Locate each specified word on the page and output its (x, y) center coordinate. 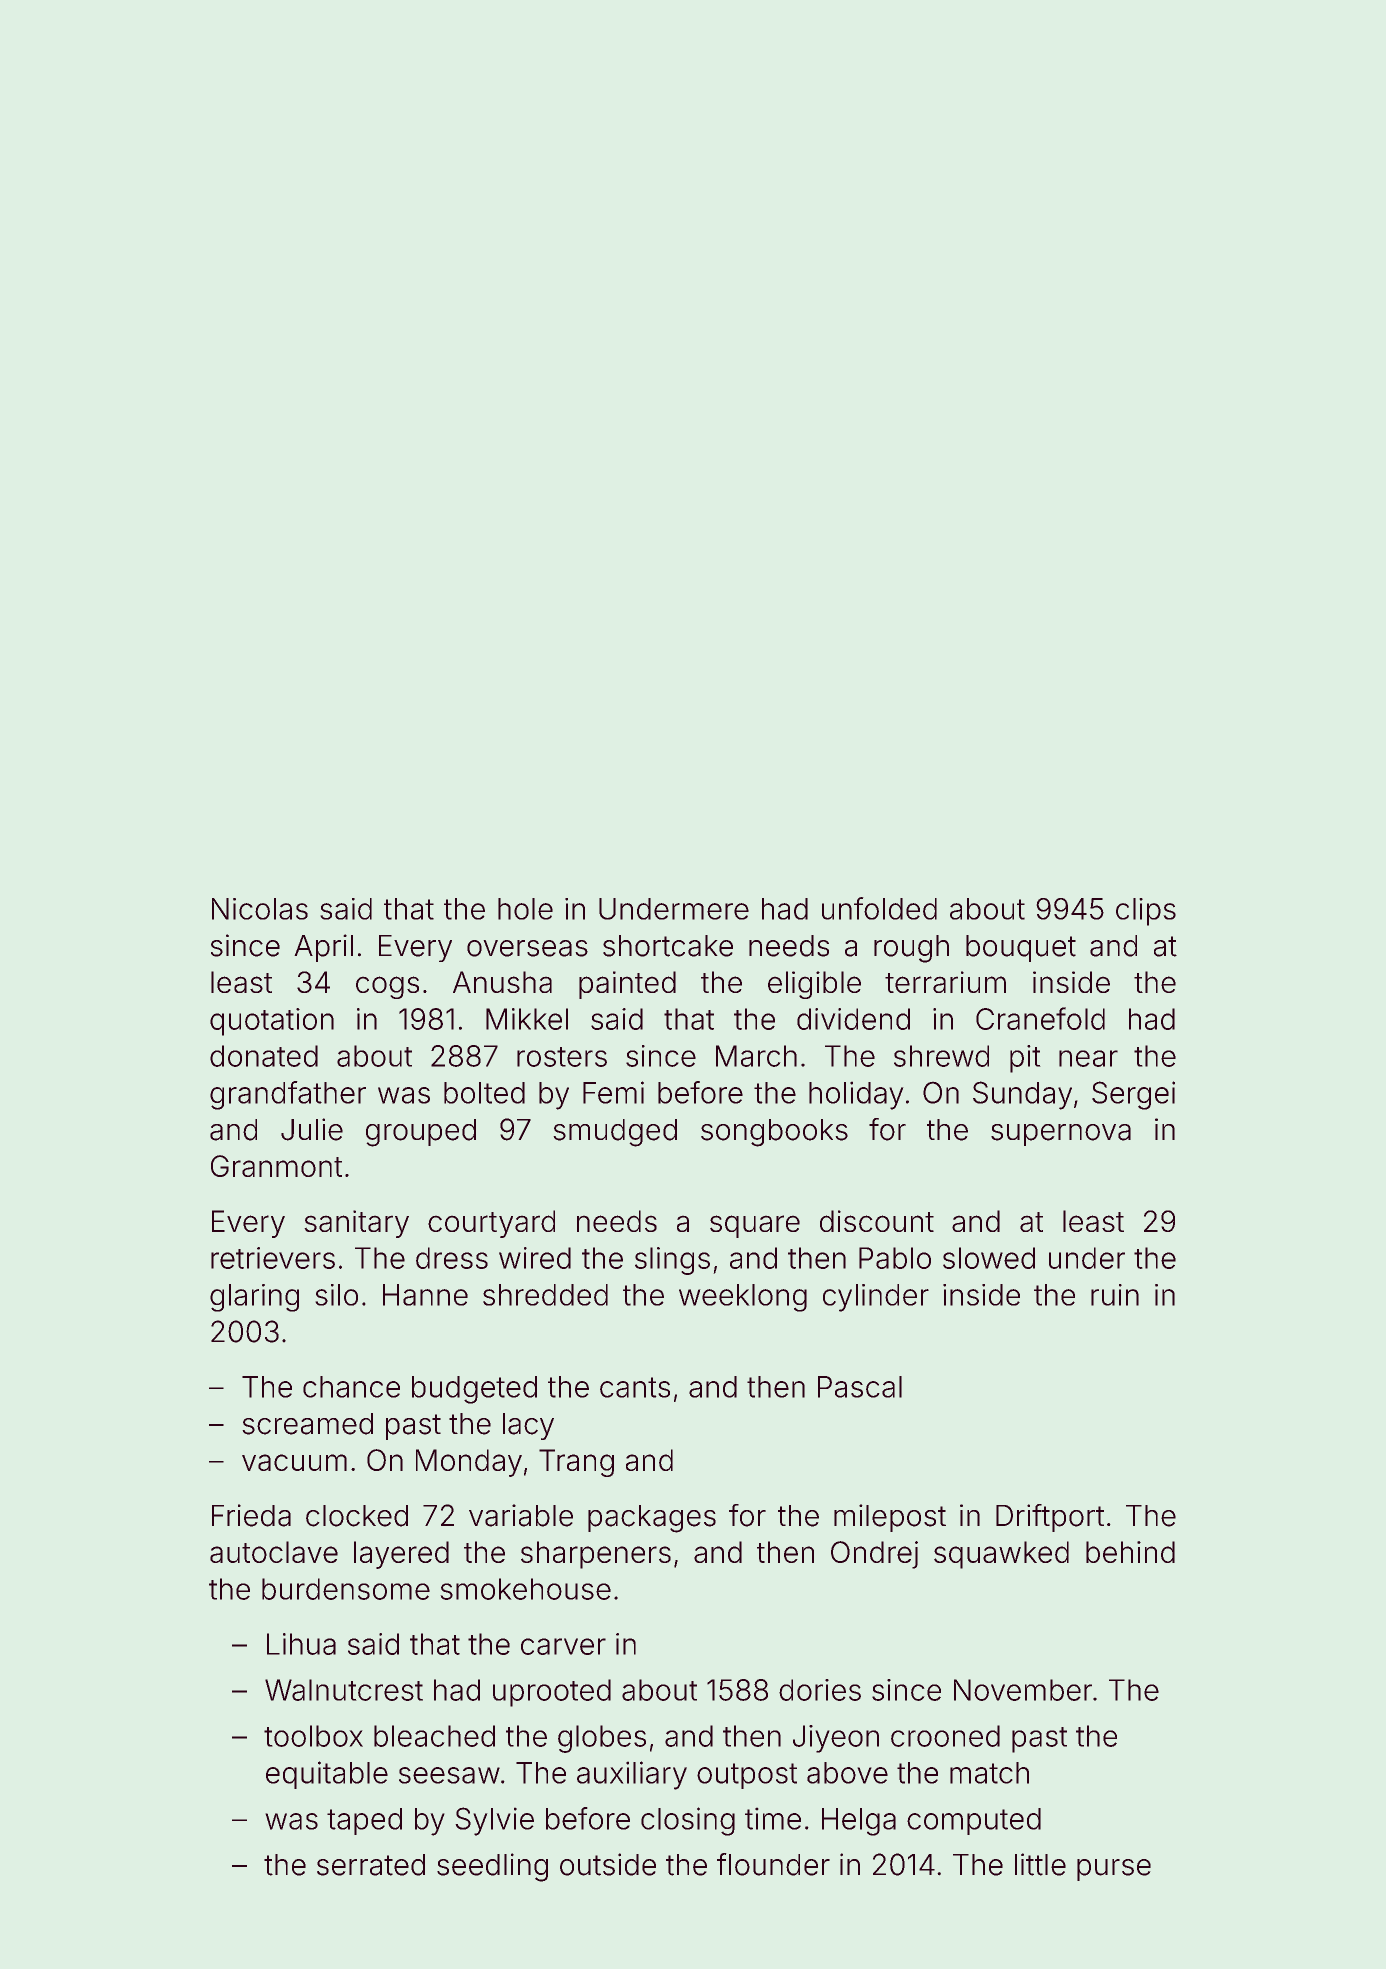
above (847, 1773)
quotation (272, 1022)
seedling (492, 1867)
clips (1146, 912)
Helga (859, 1822)
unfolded (879, 908)
